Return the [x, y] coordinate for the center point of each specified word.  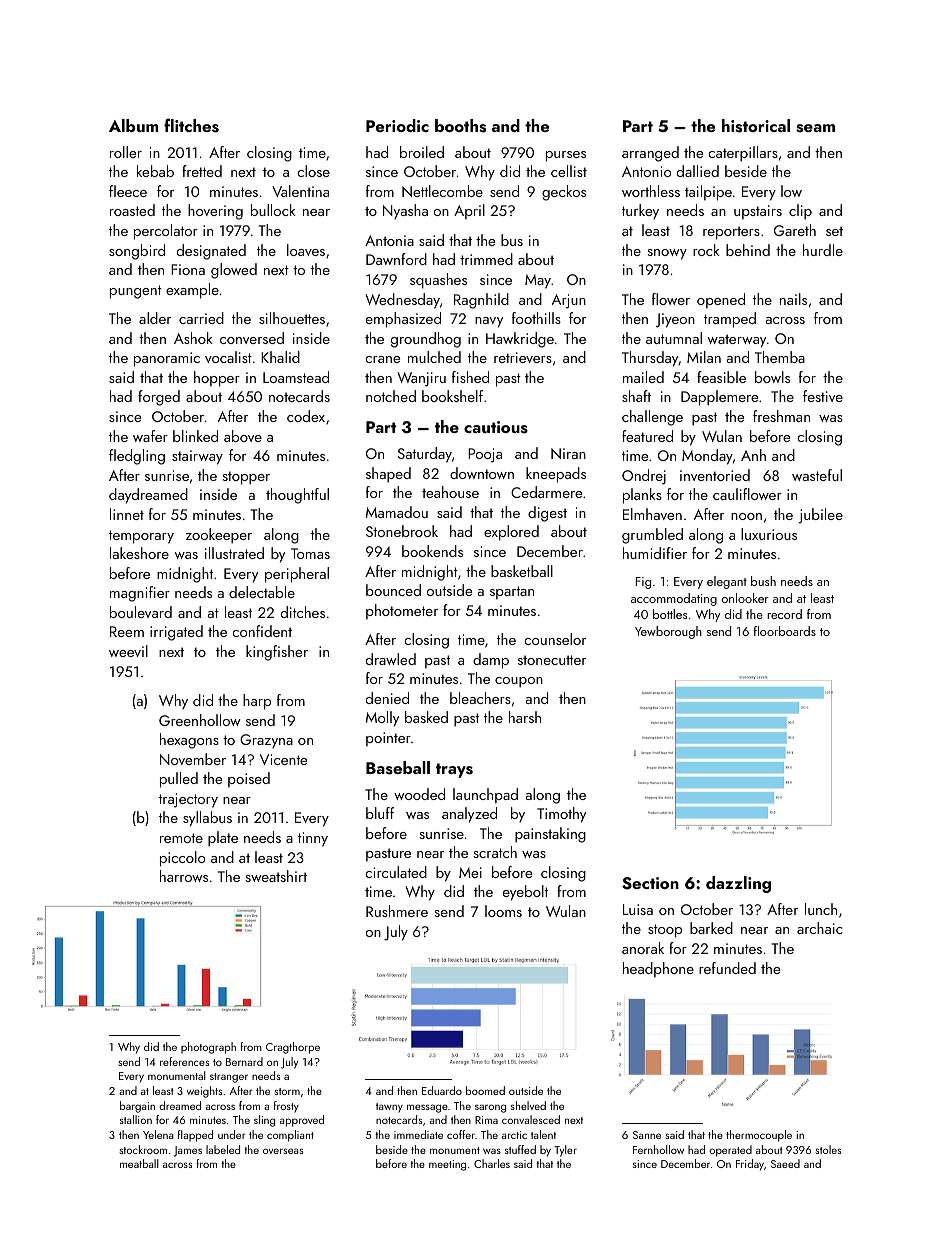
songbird [137, 252]
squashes [438, 281]
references [184, 1061]
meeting [447, 1165]
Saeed [785, 1163]
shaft [636, 396]
